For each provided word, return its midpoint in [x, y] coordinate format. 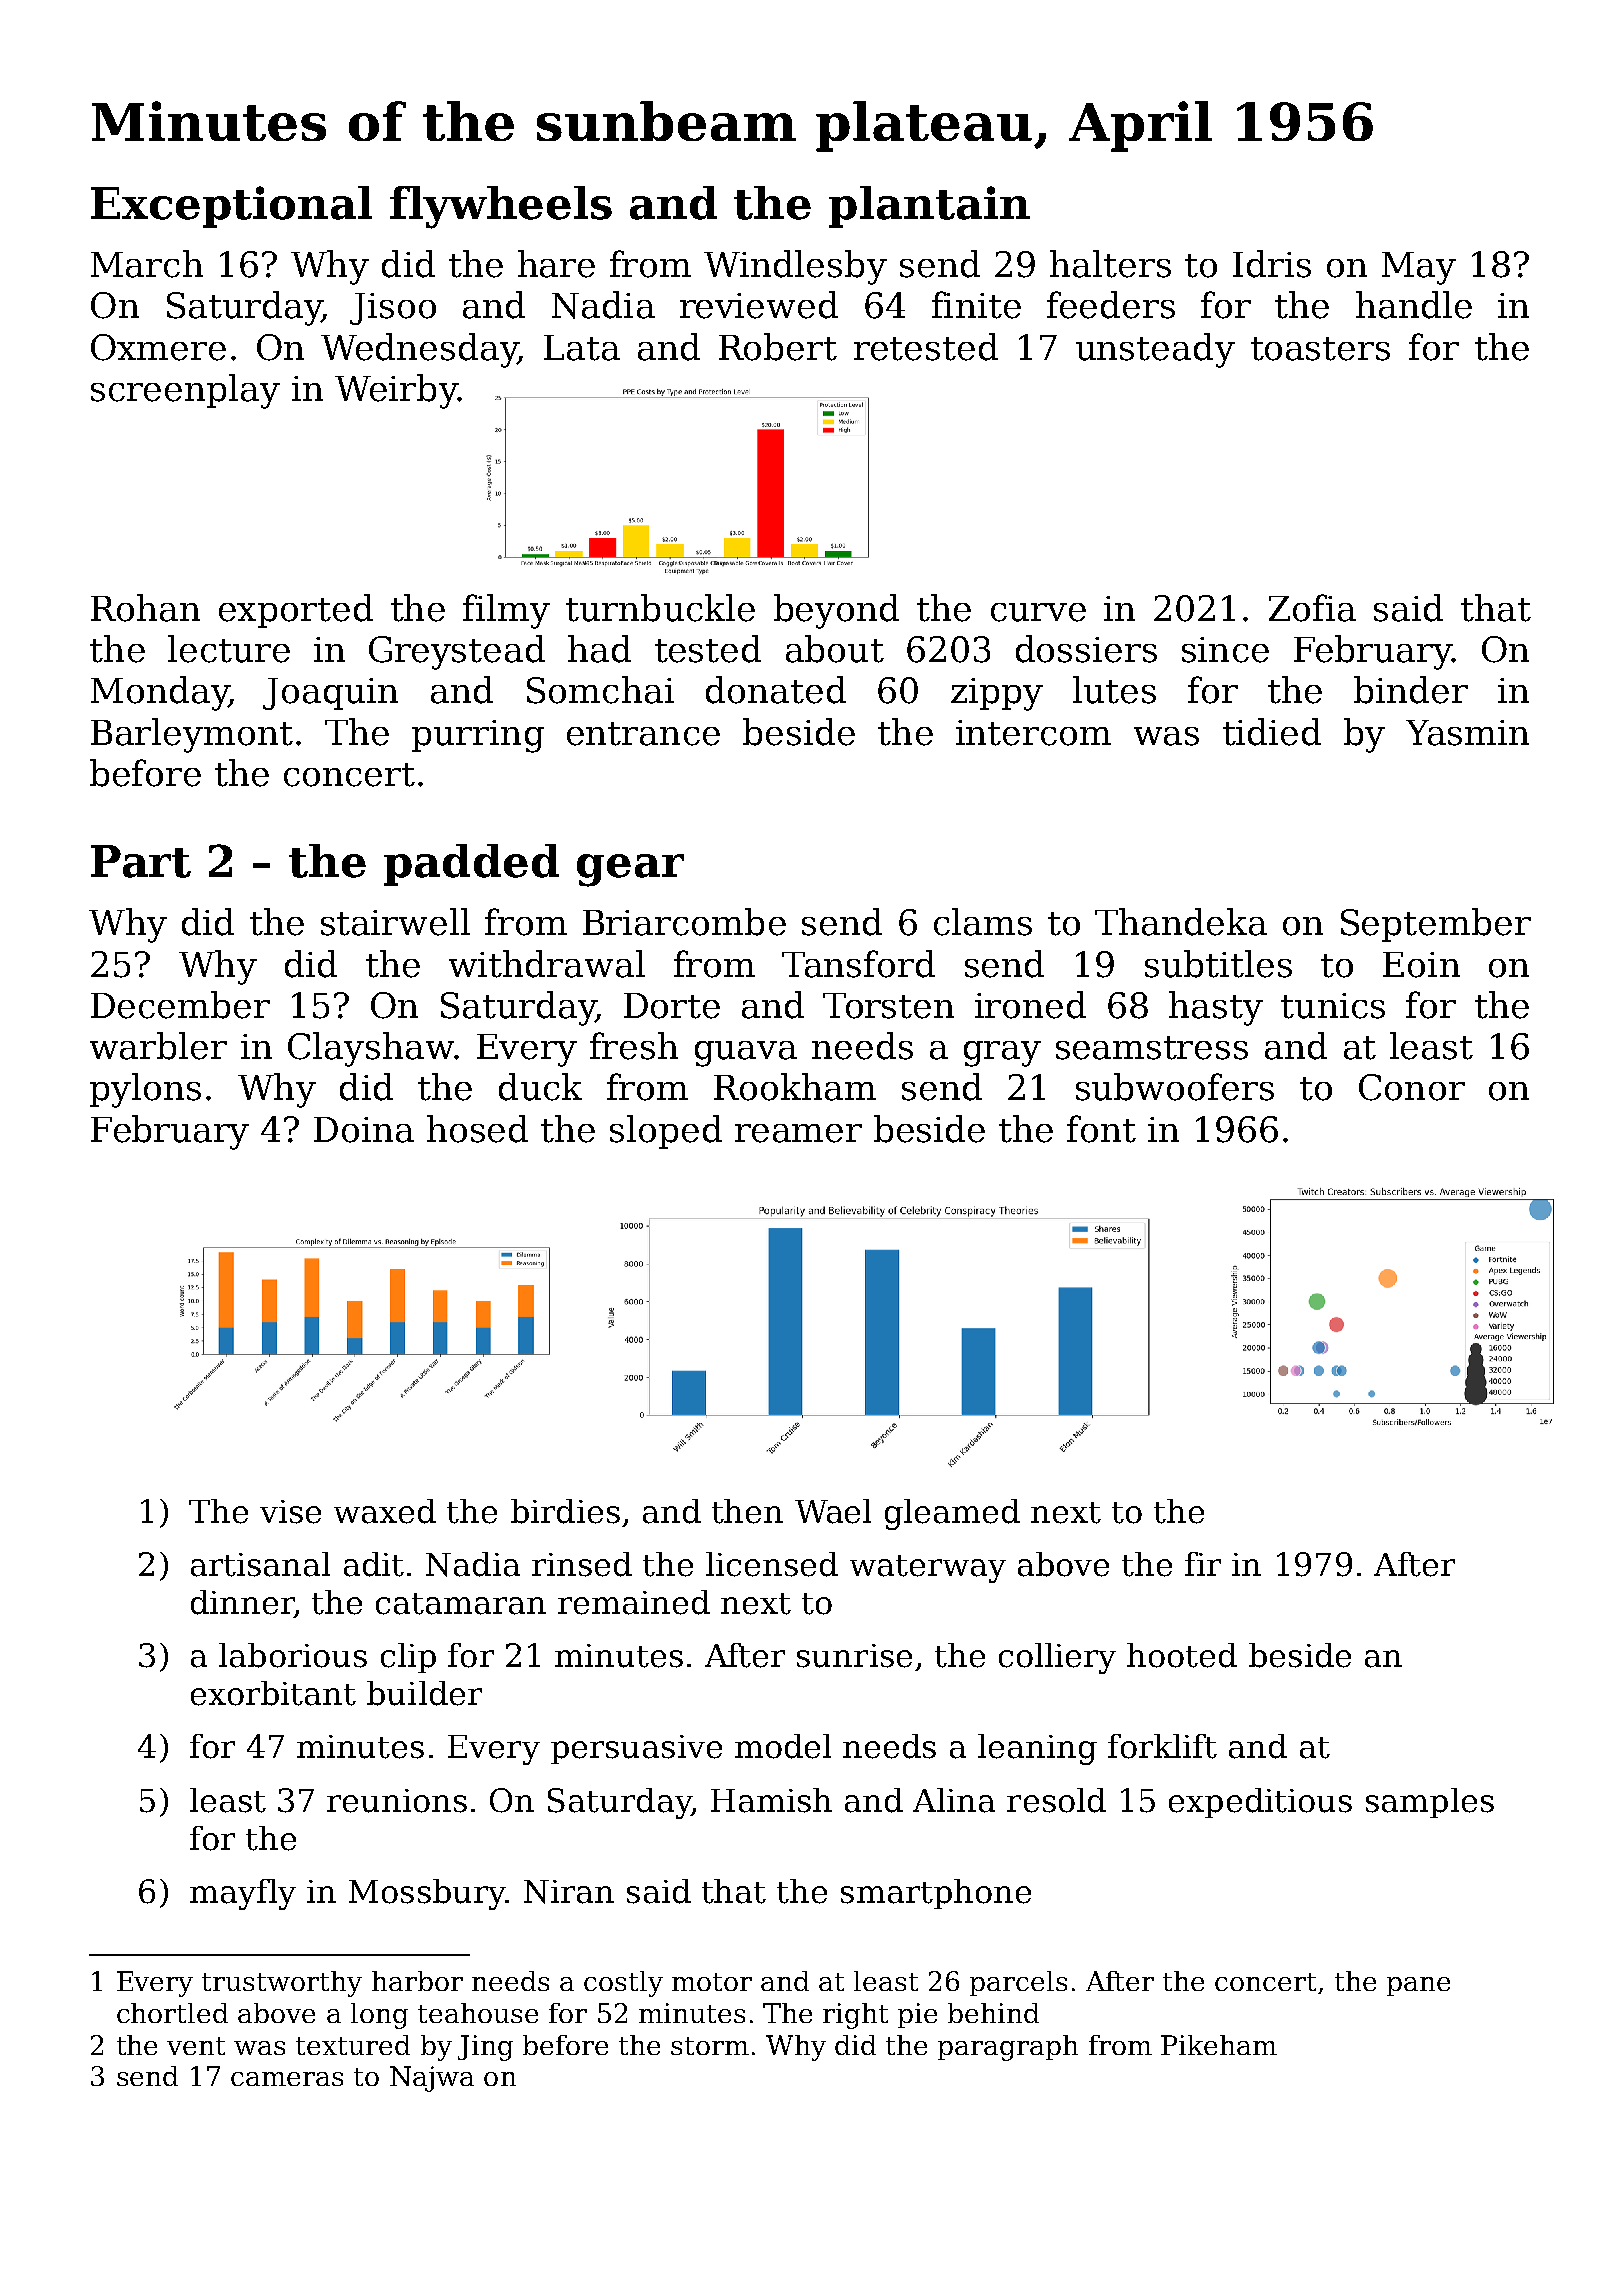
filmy [506, 611]
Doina [364, 1130]
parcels [1018, 1983]
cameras [287, 2079]
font [1101, 1129]
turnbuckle [660, 608]
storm [710, 2046]
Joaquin [330, 694]
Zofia [1312, 608]
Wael [833, 1511]
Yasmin [1467, 733]
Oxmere [158, 347]
